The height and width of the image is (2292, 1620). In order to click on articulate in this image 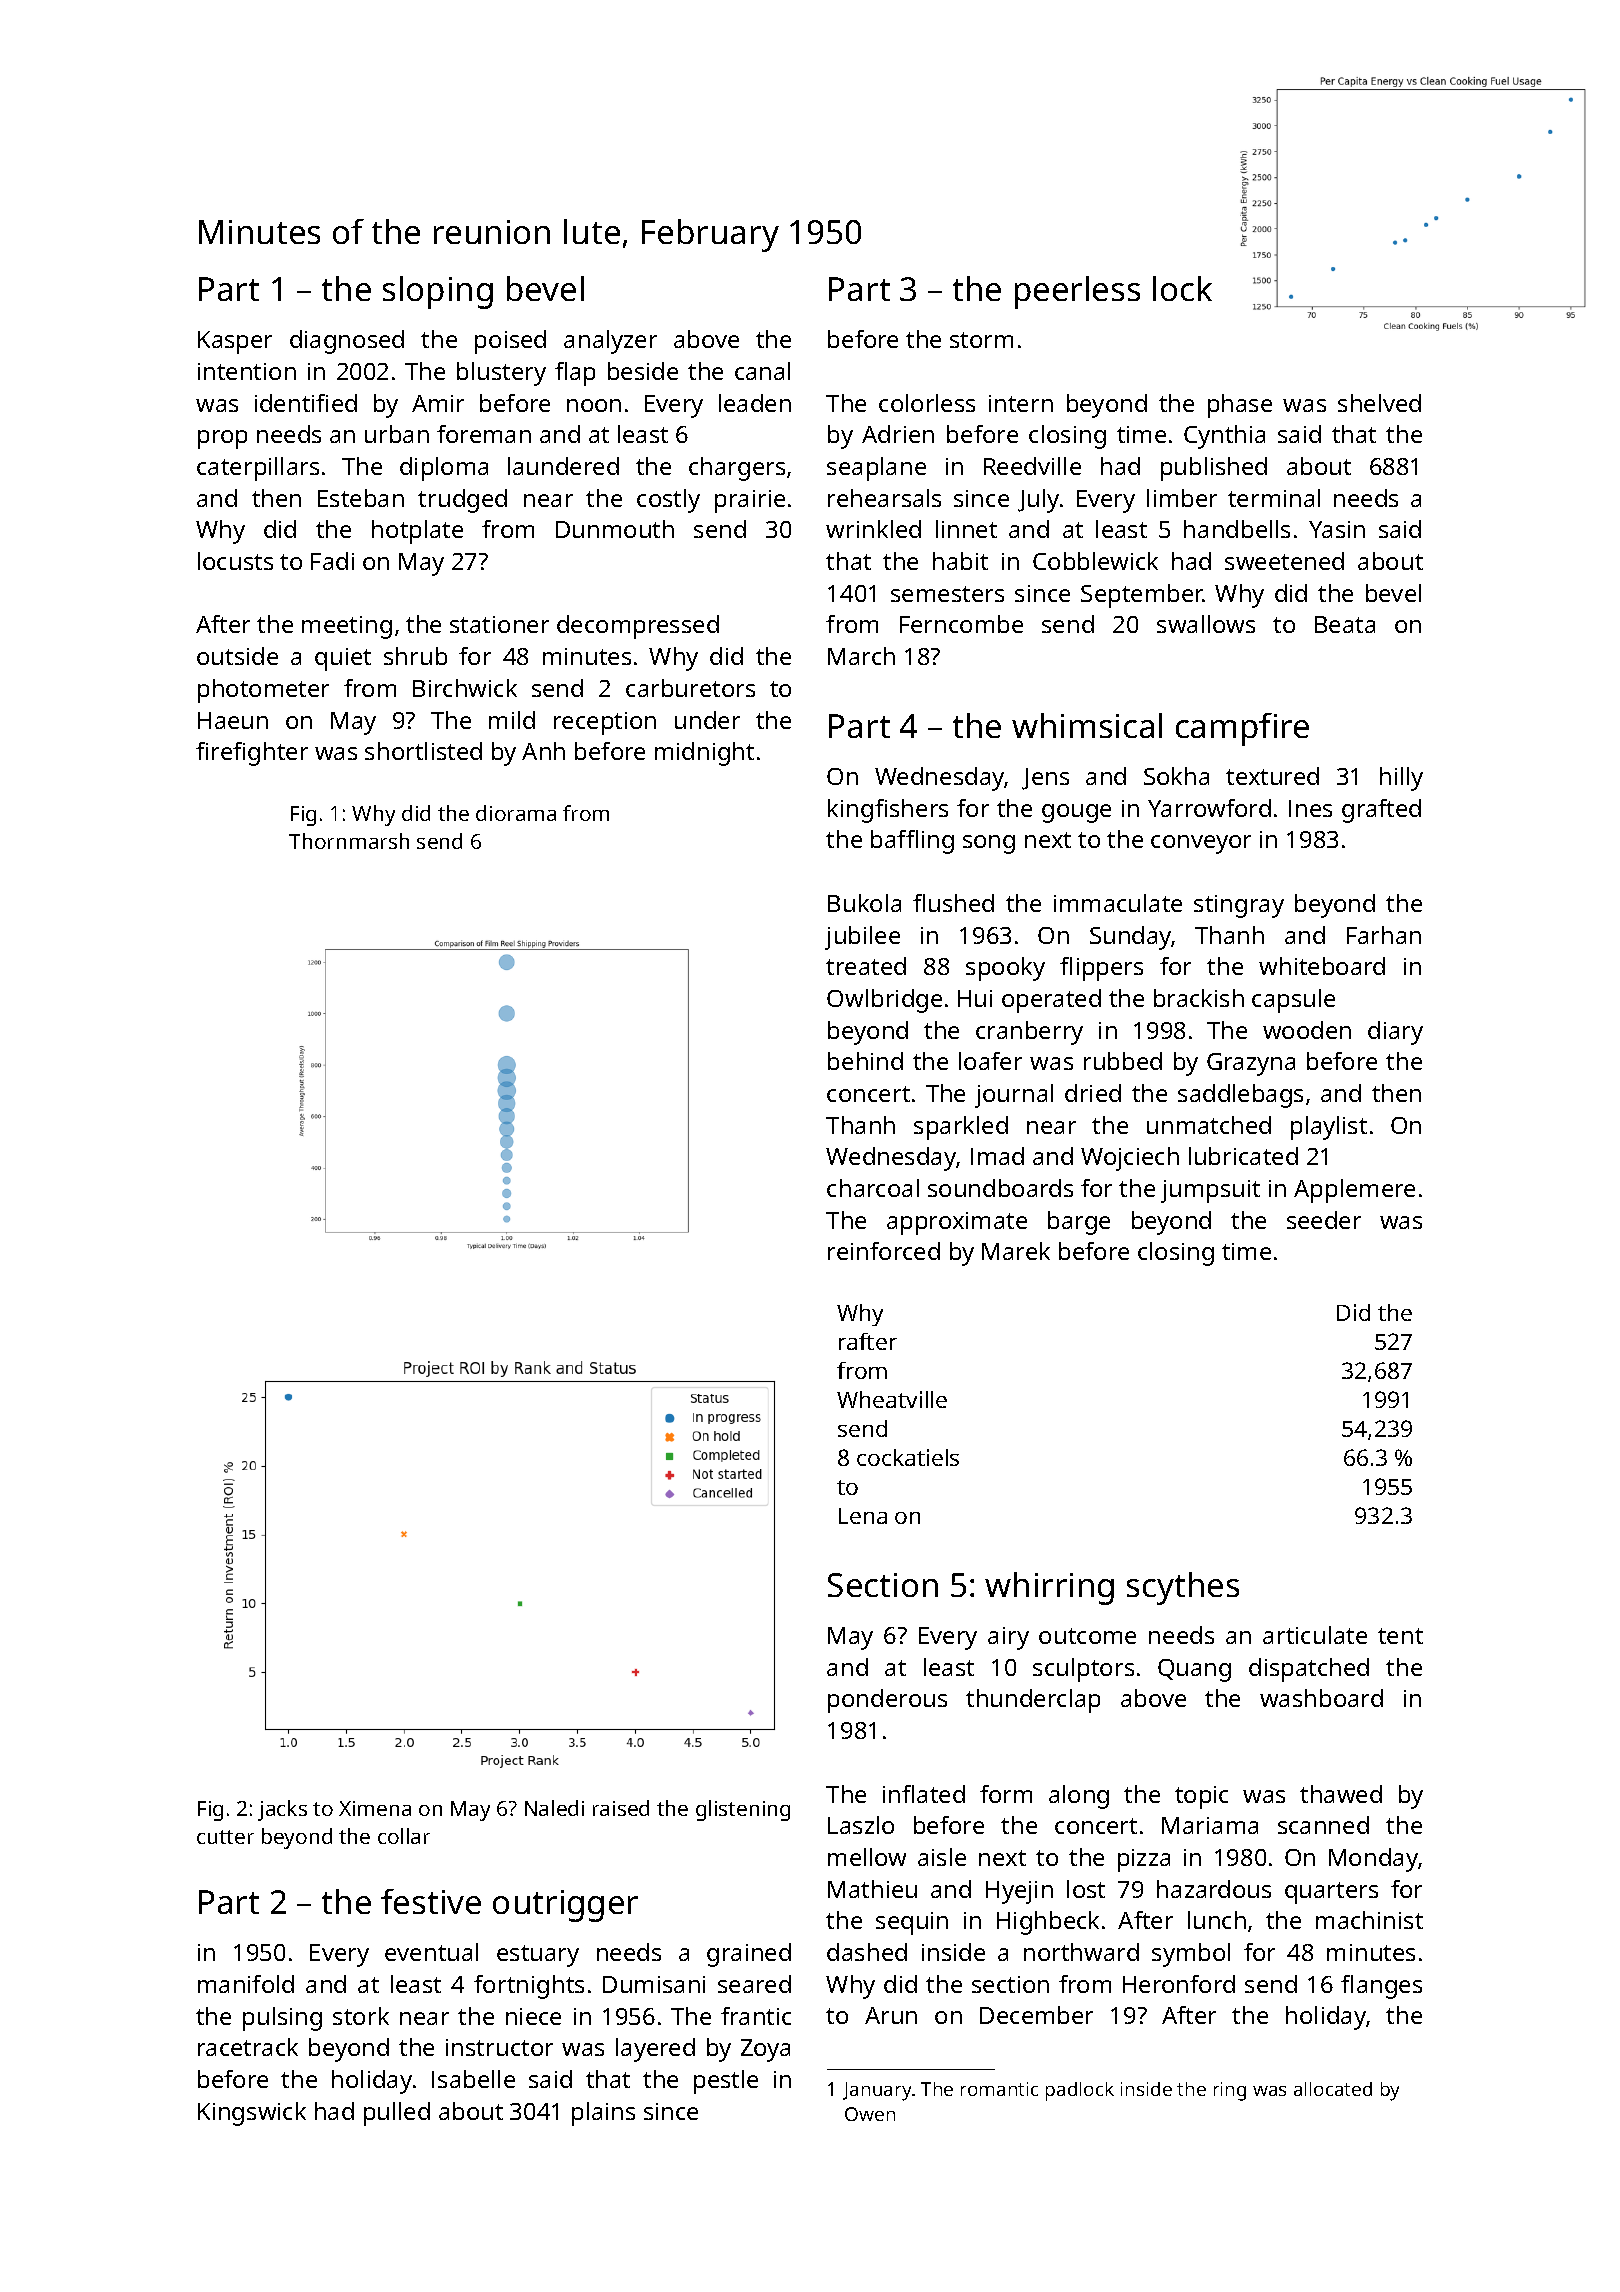, I will do `click(1315, 1635)`.
